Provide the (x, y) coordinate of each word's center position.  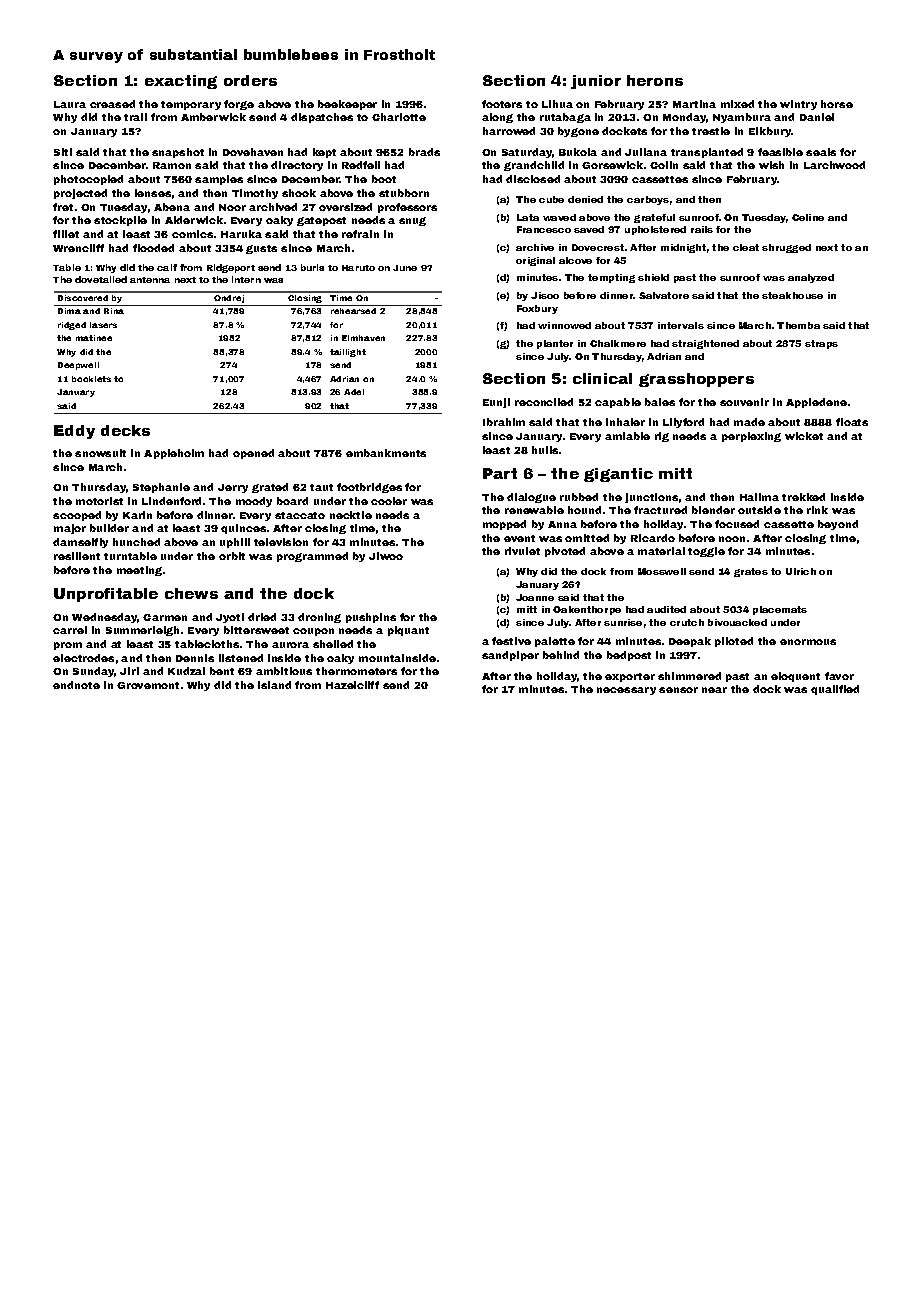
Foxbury (537, 309)
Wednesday (105, 618)
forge (239, 105)
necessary (626, 691)
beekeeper (347, 105)
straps (821, 344)
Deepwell (78, 366)
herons (655, 80)
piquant (408, 631)
